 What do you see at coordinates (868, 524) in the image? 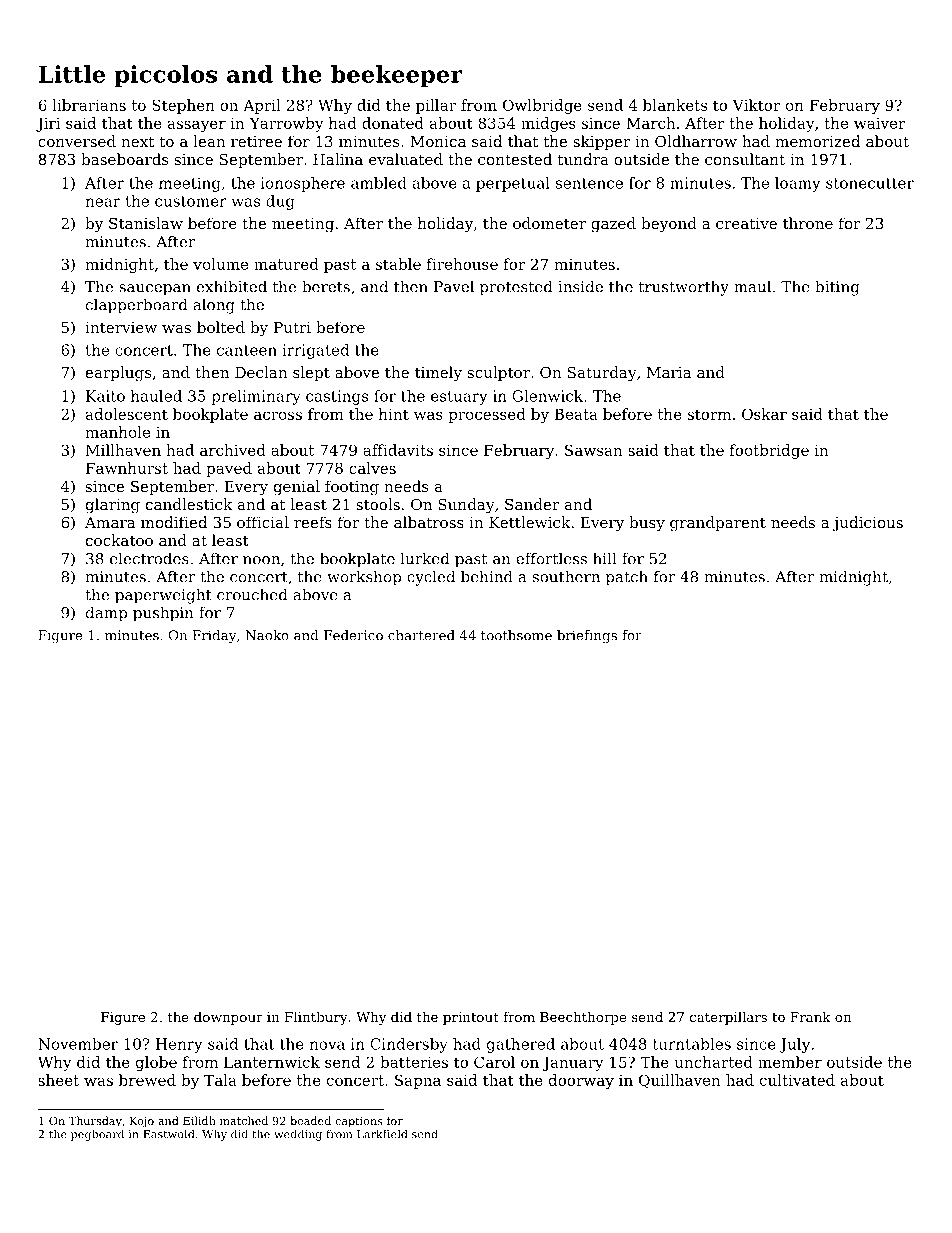
I see `judicious` at bounding box center [868, 524].
